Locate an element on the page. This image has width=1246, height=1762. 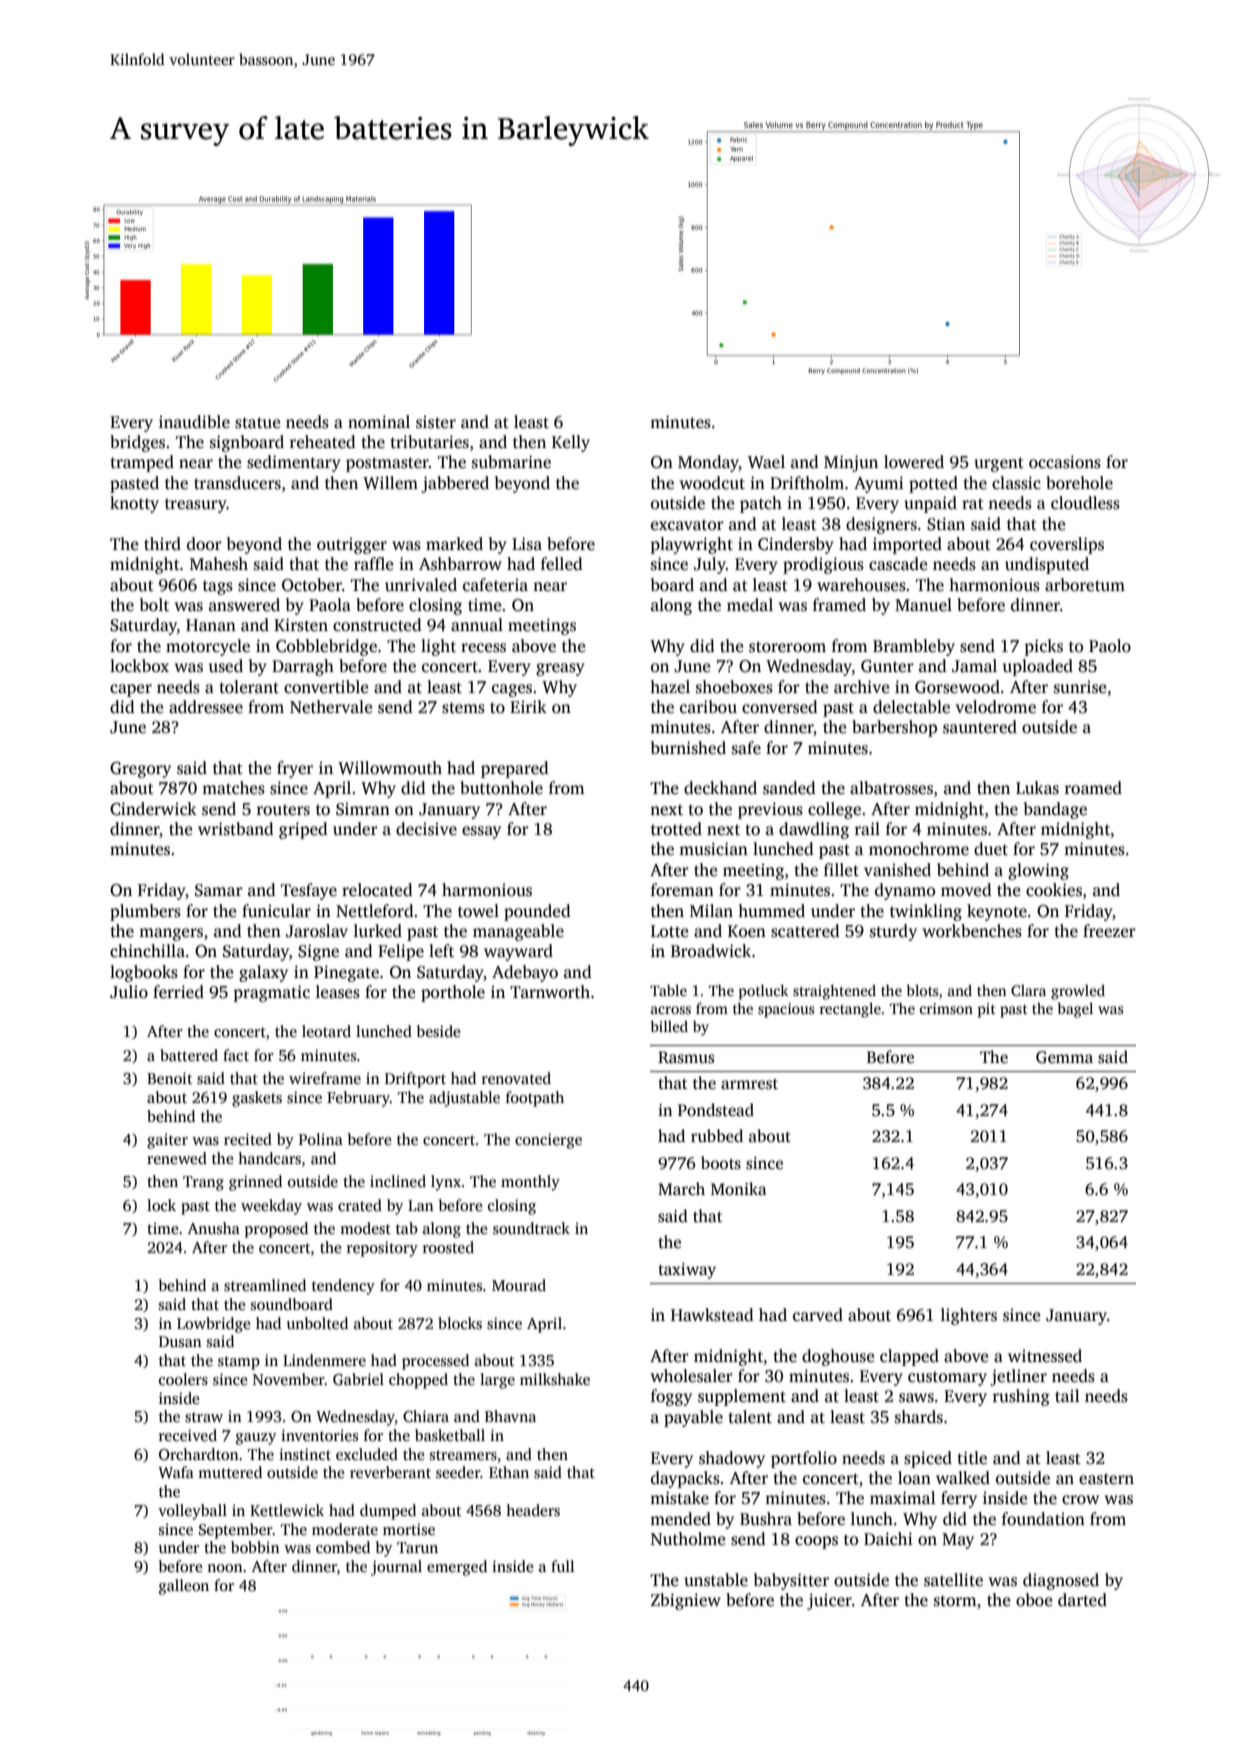
gaskets is located at coordinates (257, 1099).
